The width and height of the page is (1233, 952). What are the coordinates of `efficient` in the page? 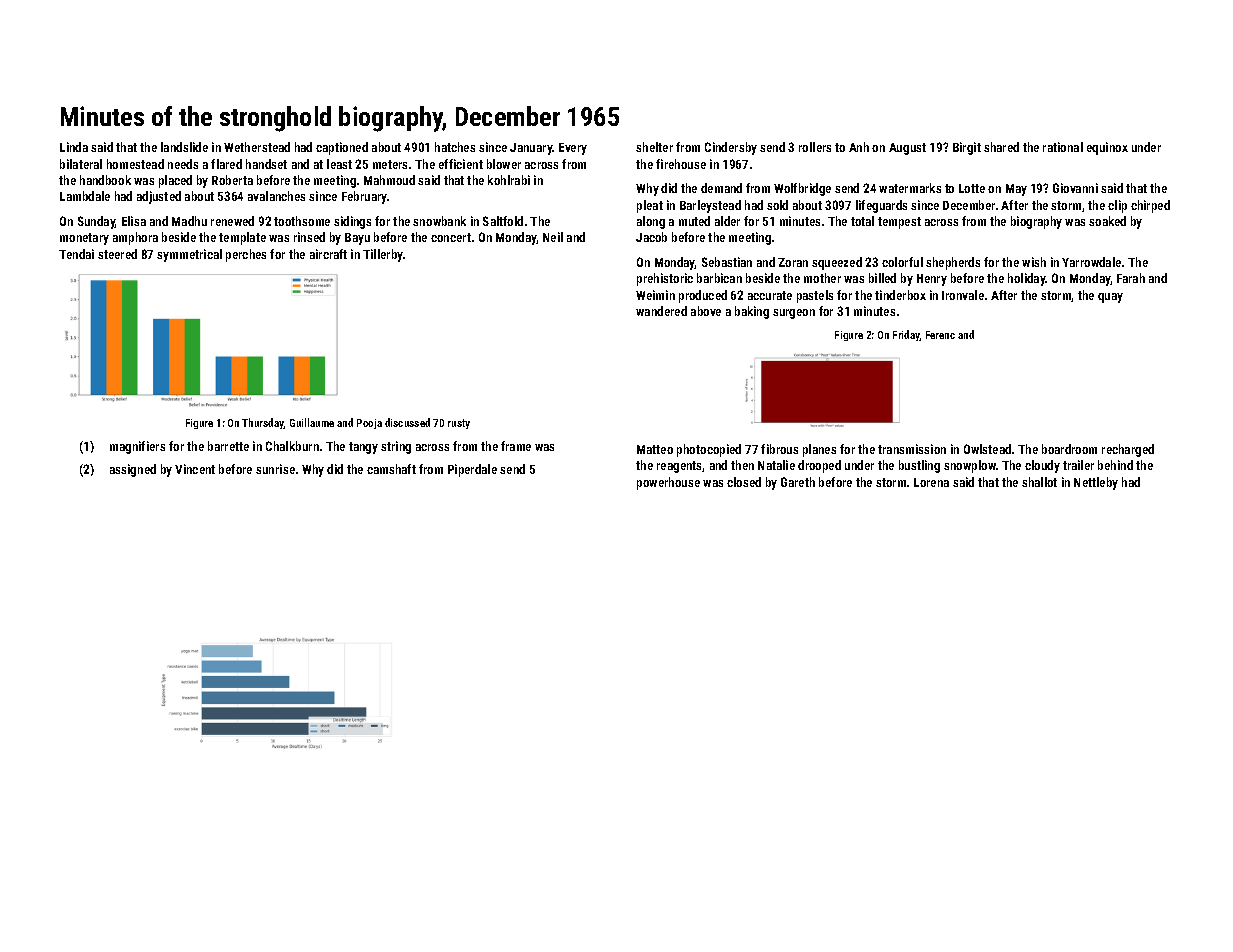 It's located at (461, 164).
